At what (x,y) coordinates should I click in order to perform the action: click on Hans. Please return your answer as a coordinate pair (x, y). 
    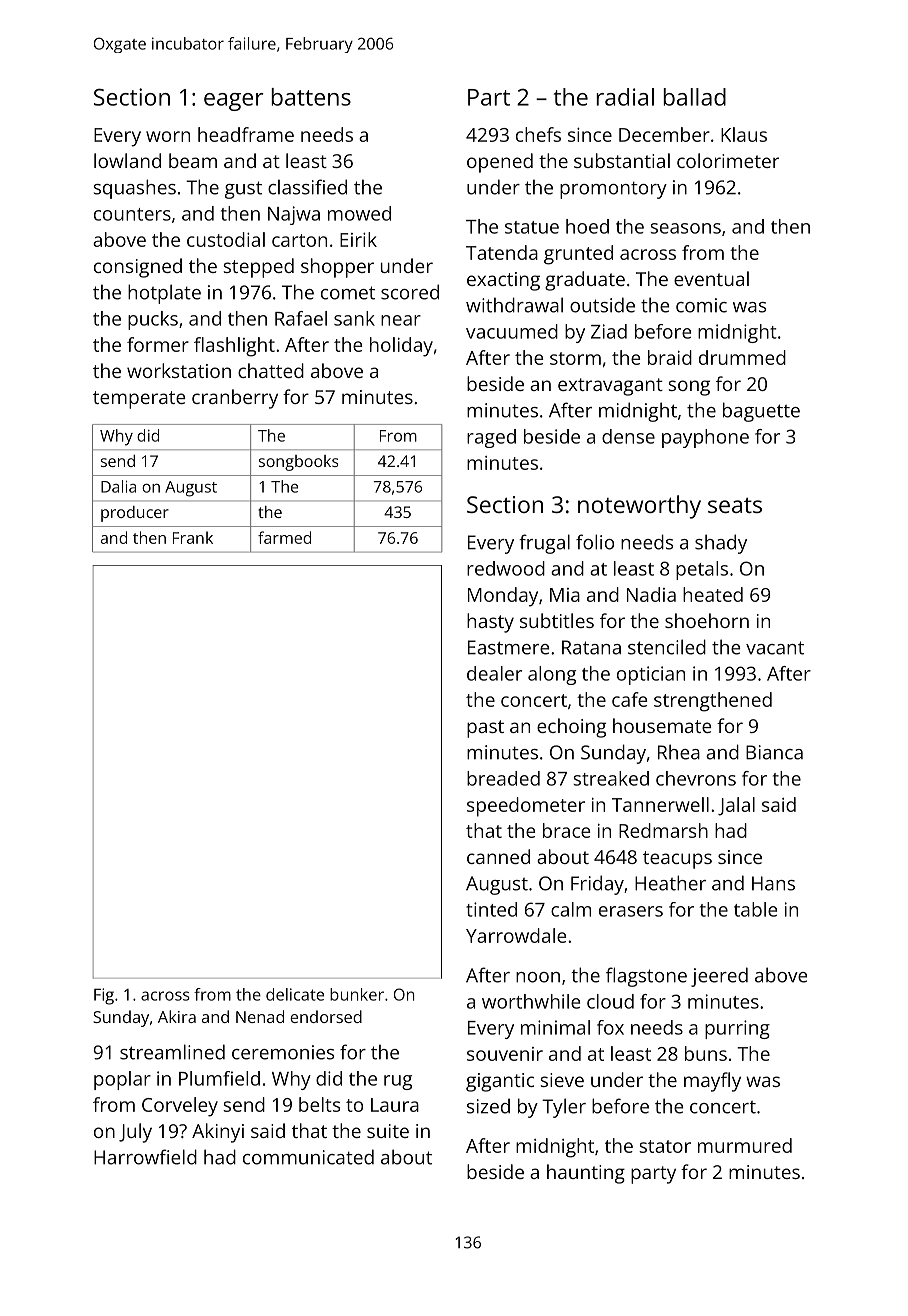
    Looking at the image, I should click on (773, 883).
